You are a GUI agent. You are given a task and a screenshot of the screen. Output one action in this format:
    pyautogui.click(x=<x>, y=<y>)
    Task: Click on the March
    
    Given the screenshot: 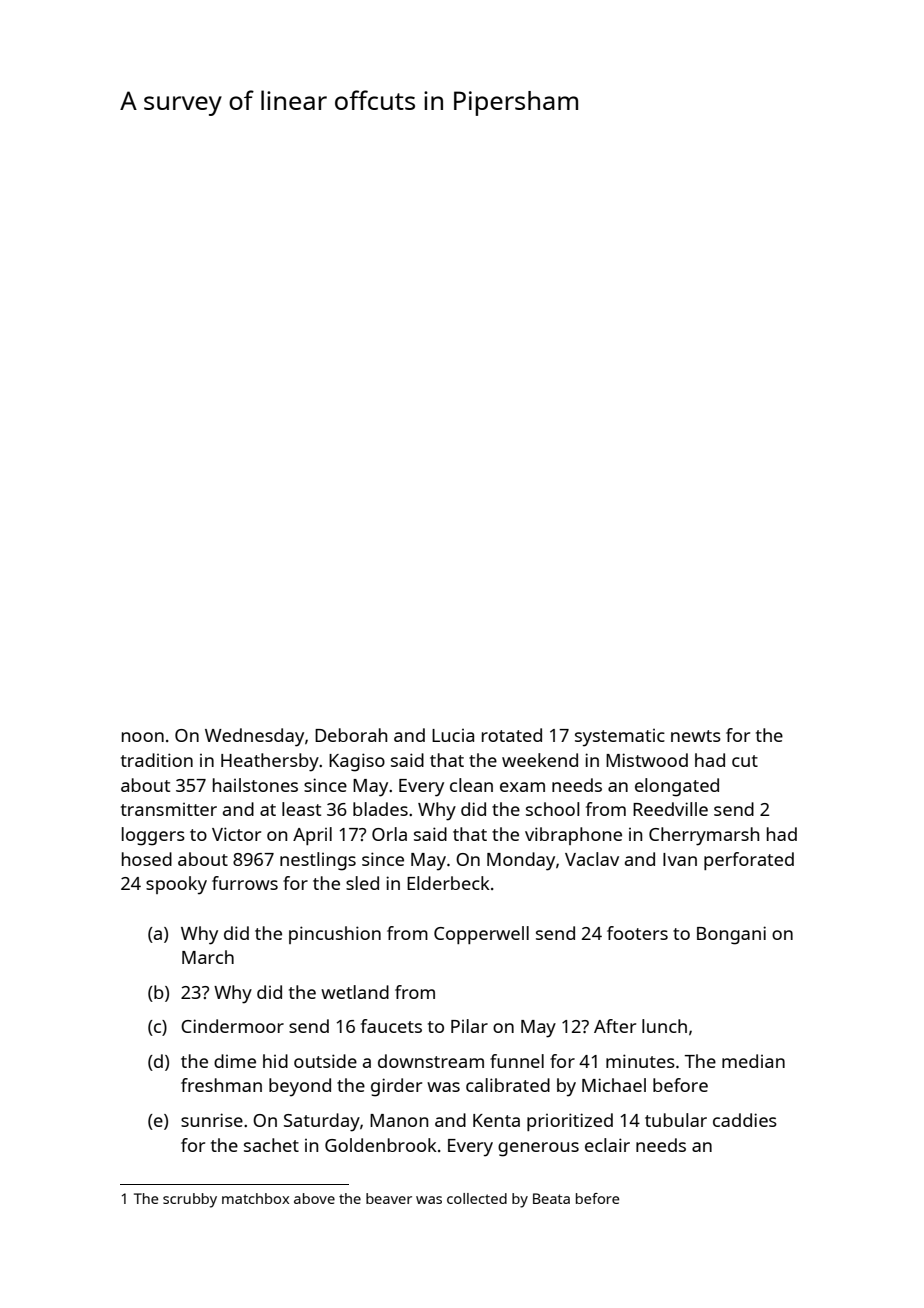 What is the action you would take?
    pyautogui.click(x=208, y=957)
